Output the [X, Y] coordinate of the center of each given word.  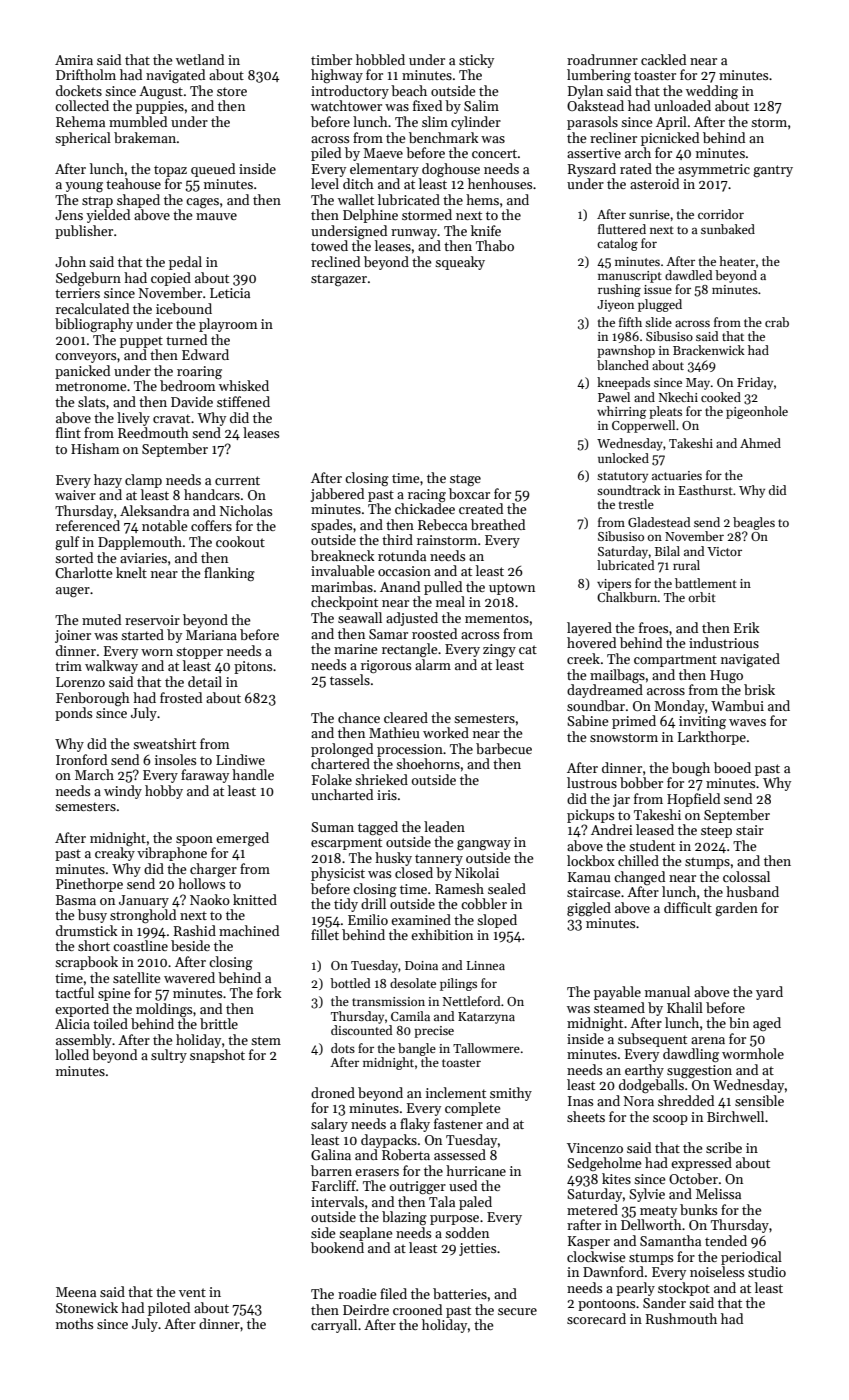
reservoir [152, 620]
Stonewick [87, 1307]
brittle [219, 1023]
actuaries [677, 475]
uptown [512, 589]
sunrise [649, 214]
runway [414, 234]
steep [716, 832]
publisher [84, 232]
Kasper [589, 1242]
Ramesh [459, 888]
